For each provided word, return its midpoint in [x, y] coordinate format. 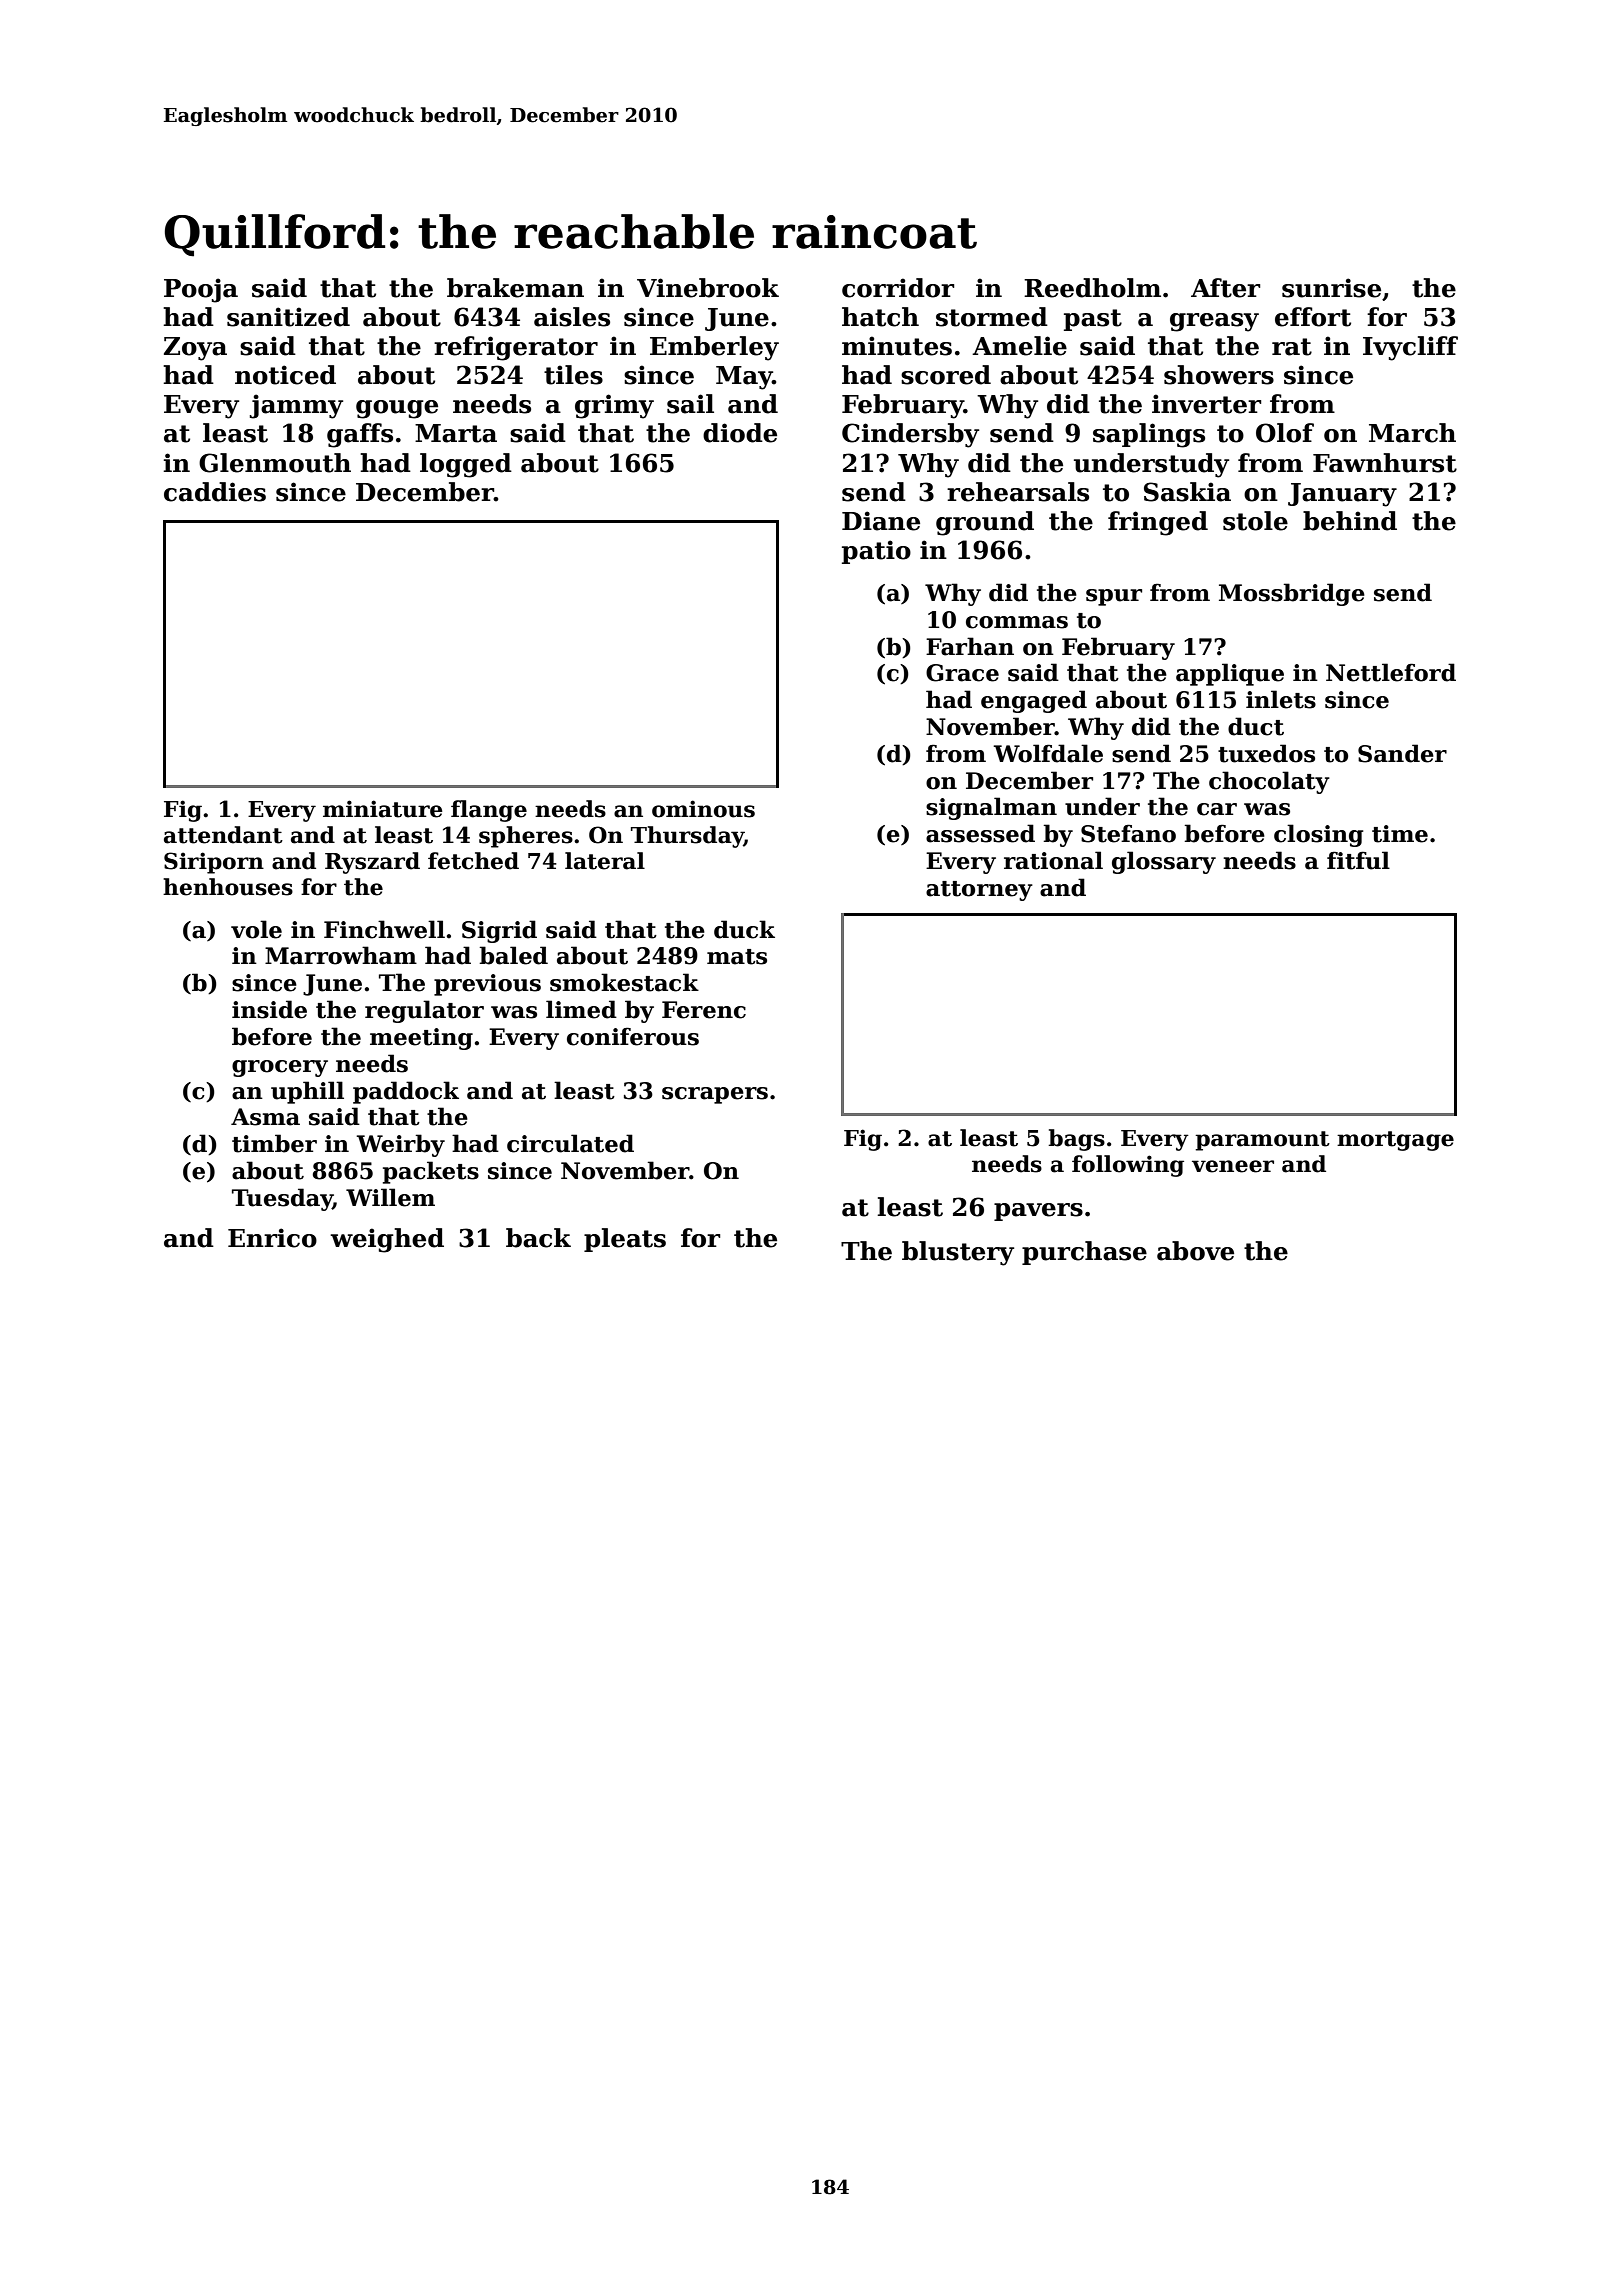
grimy [614, 406]
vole [256, 929]
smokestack [624, 982]
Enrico [272, 1238]
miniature [382, 809]
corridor [898, 288]
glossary [1164, 862]
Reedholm [1092, 288]
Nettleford [1391, 672]
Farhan [970, 646]
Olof [1285, 433]
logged [466, 465]
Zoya [195, 349]
